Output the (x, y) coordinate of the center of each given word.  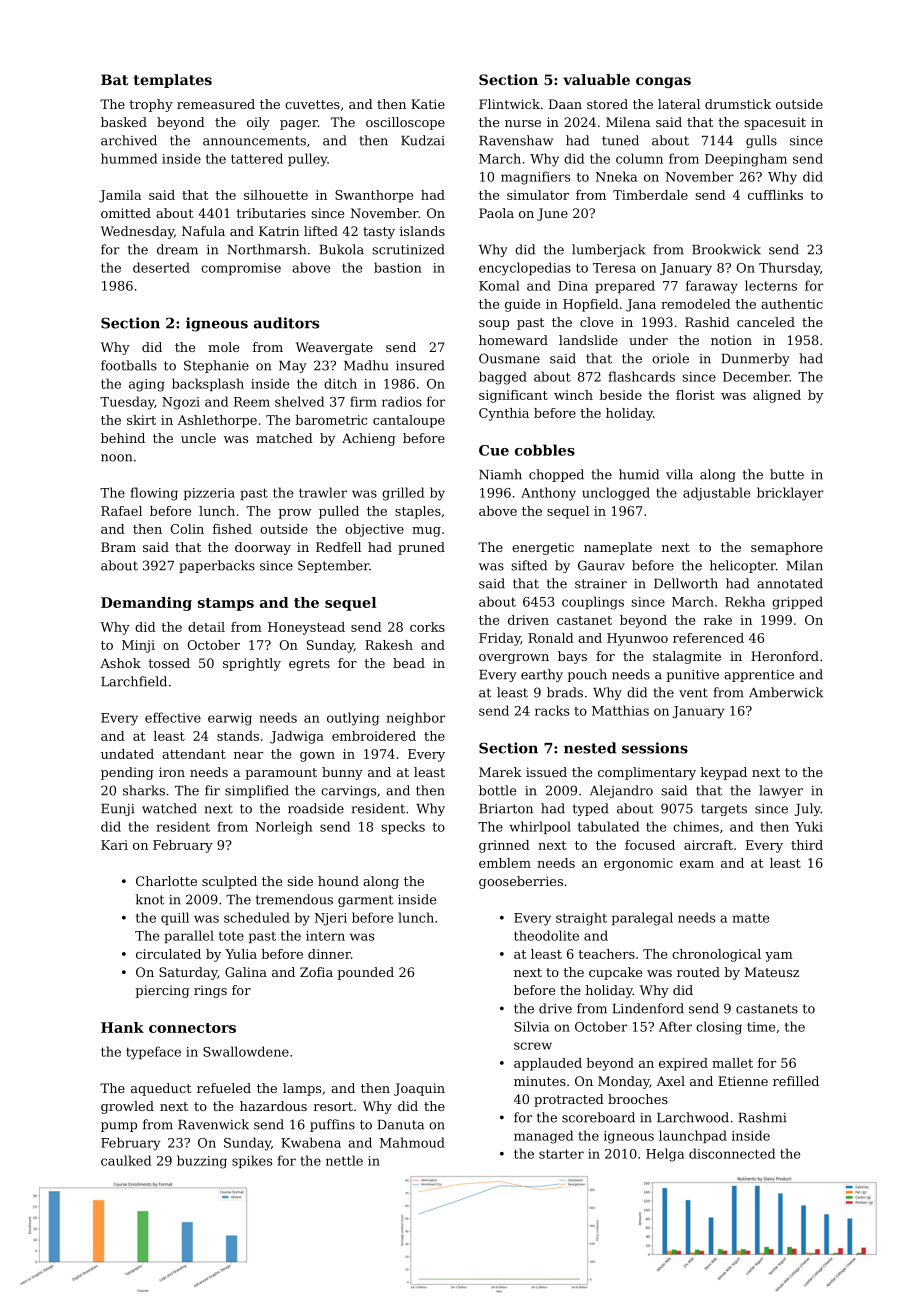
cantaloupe (409, 421)
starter (561, 1154)
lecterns (771, 285)
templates (173, 81)
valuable (596, 79)
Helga (665, 1155)
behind (123, 438)
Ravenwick (213, 1124)
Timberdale (650, 195)
